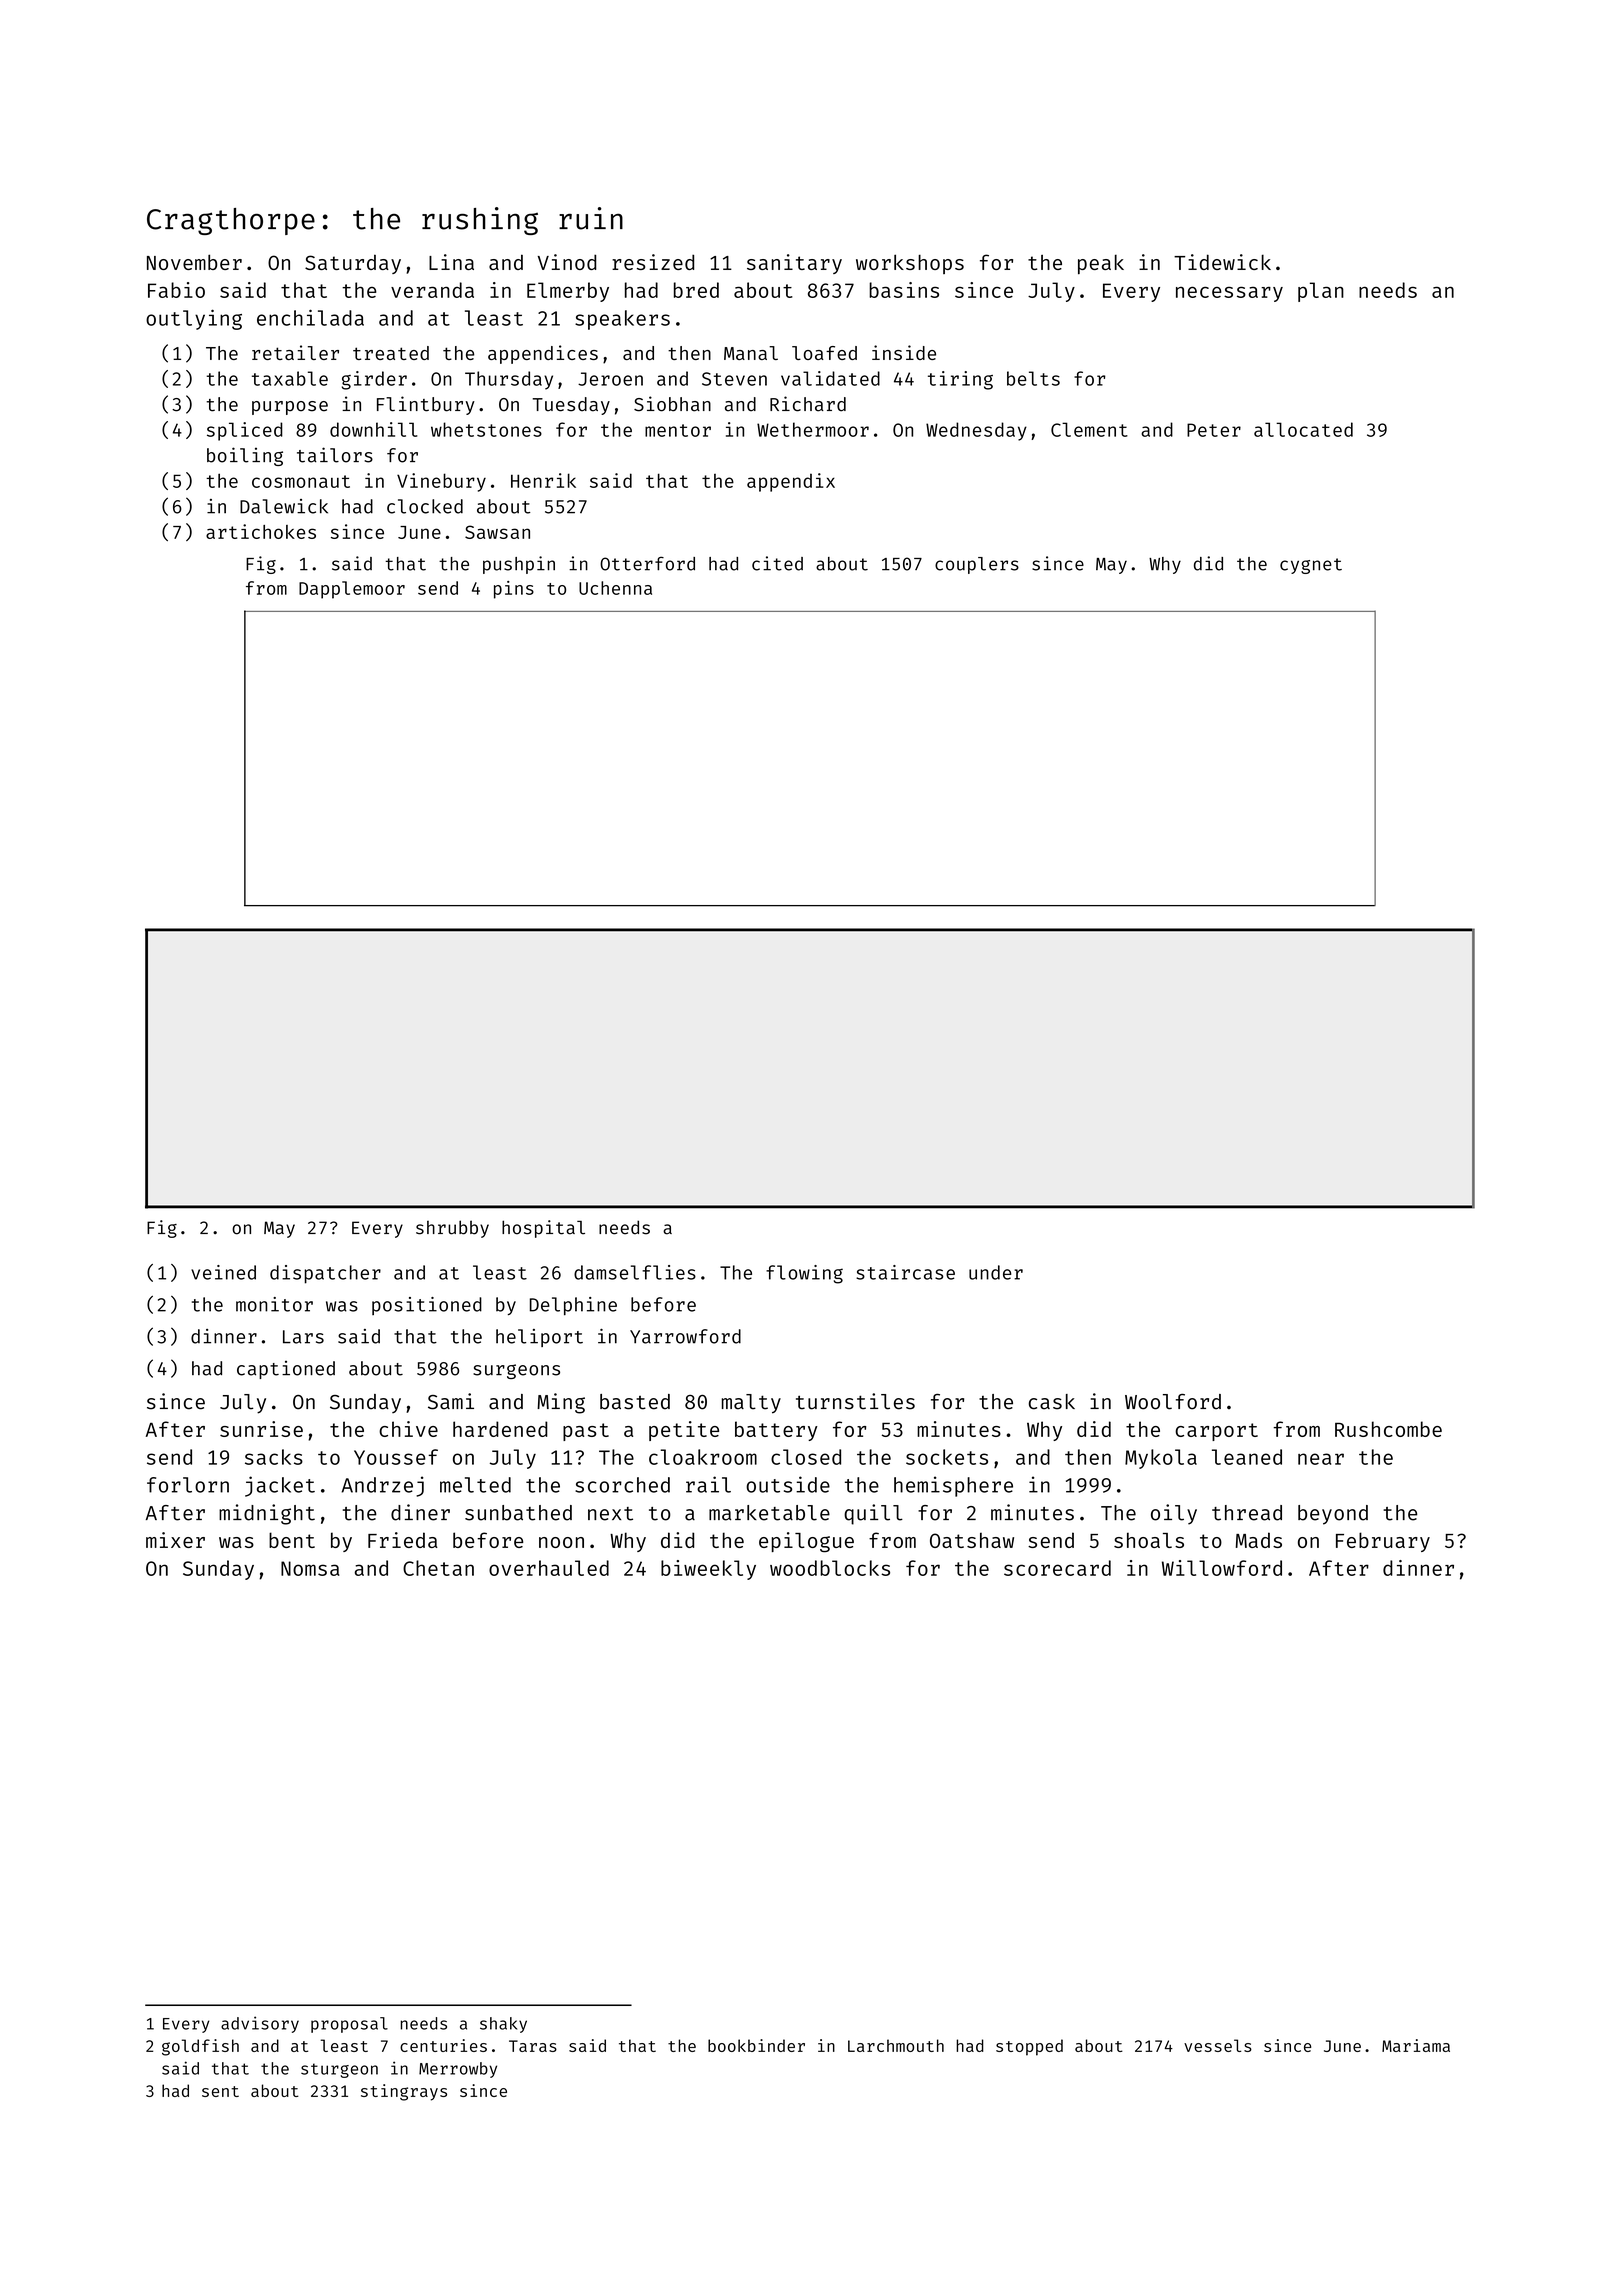 The image size is (1620, 2292). What do you see at coordinates (543, 1229) in the screenshot?
I see `hospital` at bounding box center [543, 1229].
